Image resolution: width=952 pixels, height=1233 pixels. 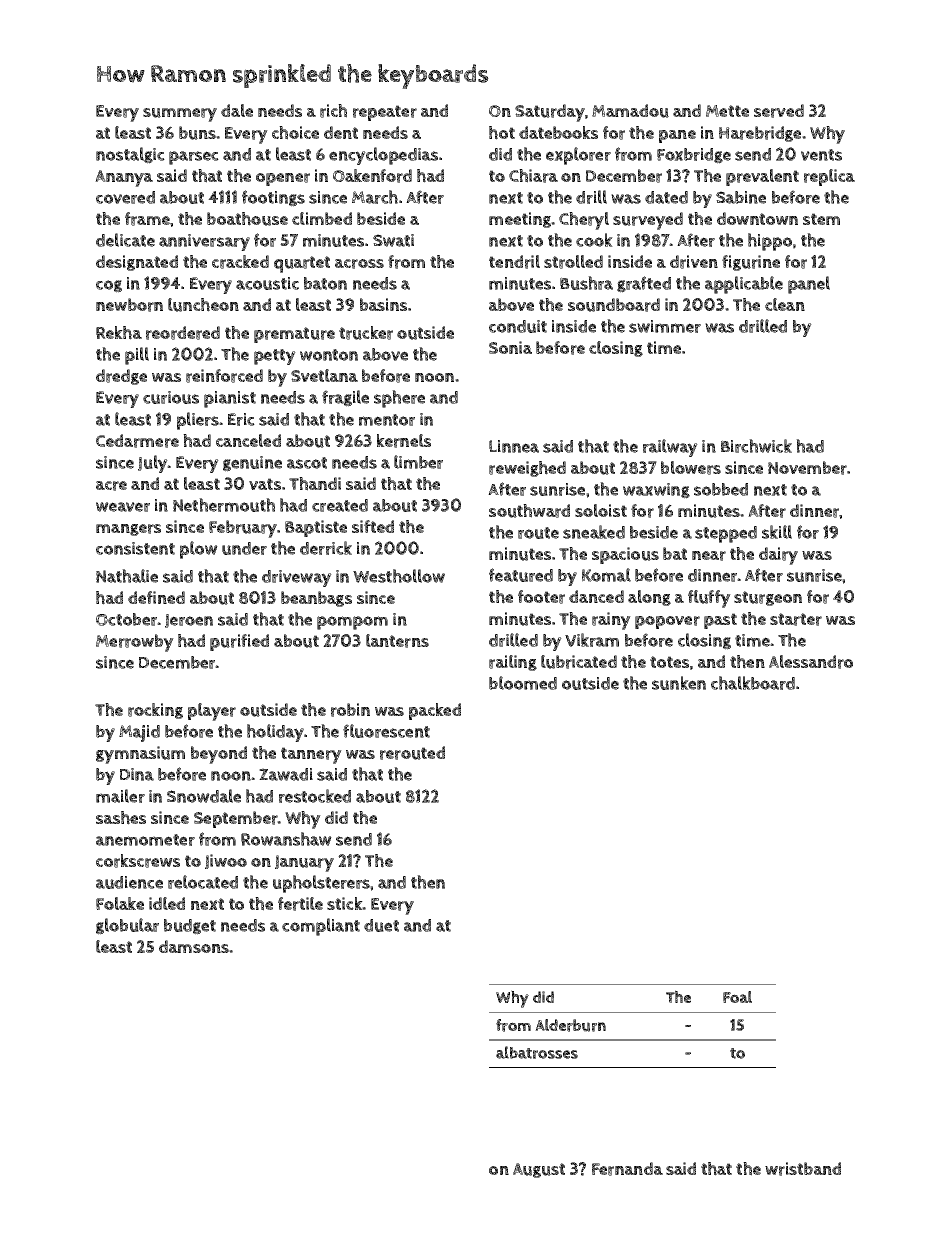 What do you see at coordinates (656, 491) in the screenshot?
I see `waxwing` at bounding box center [656, 491].
